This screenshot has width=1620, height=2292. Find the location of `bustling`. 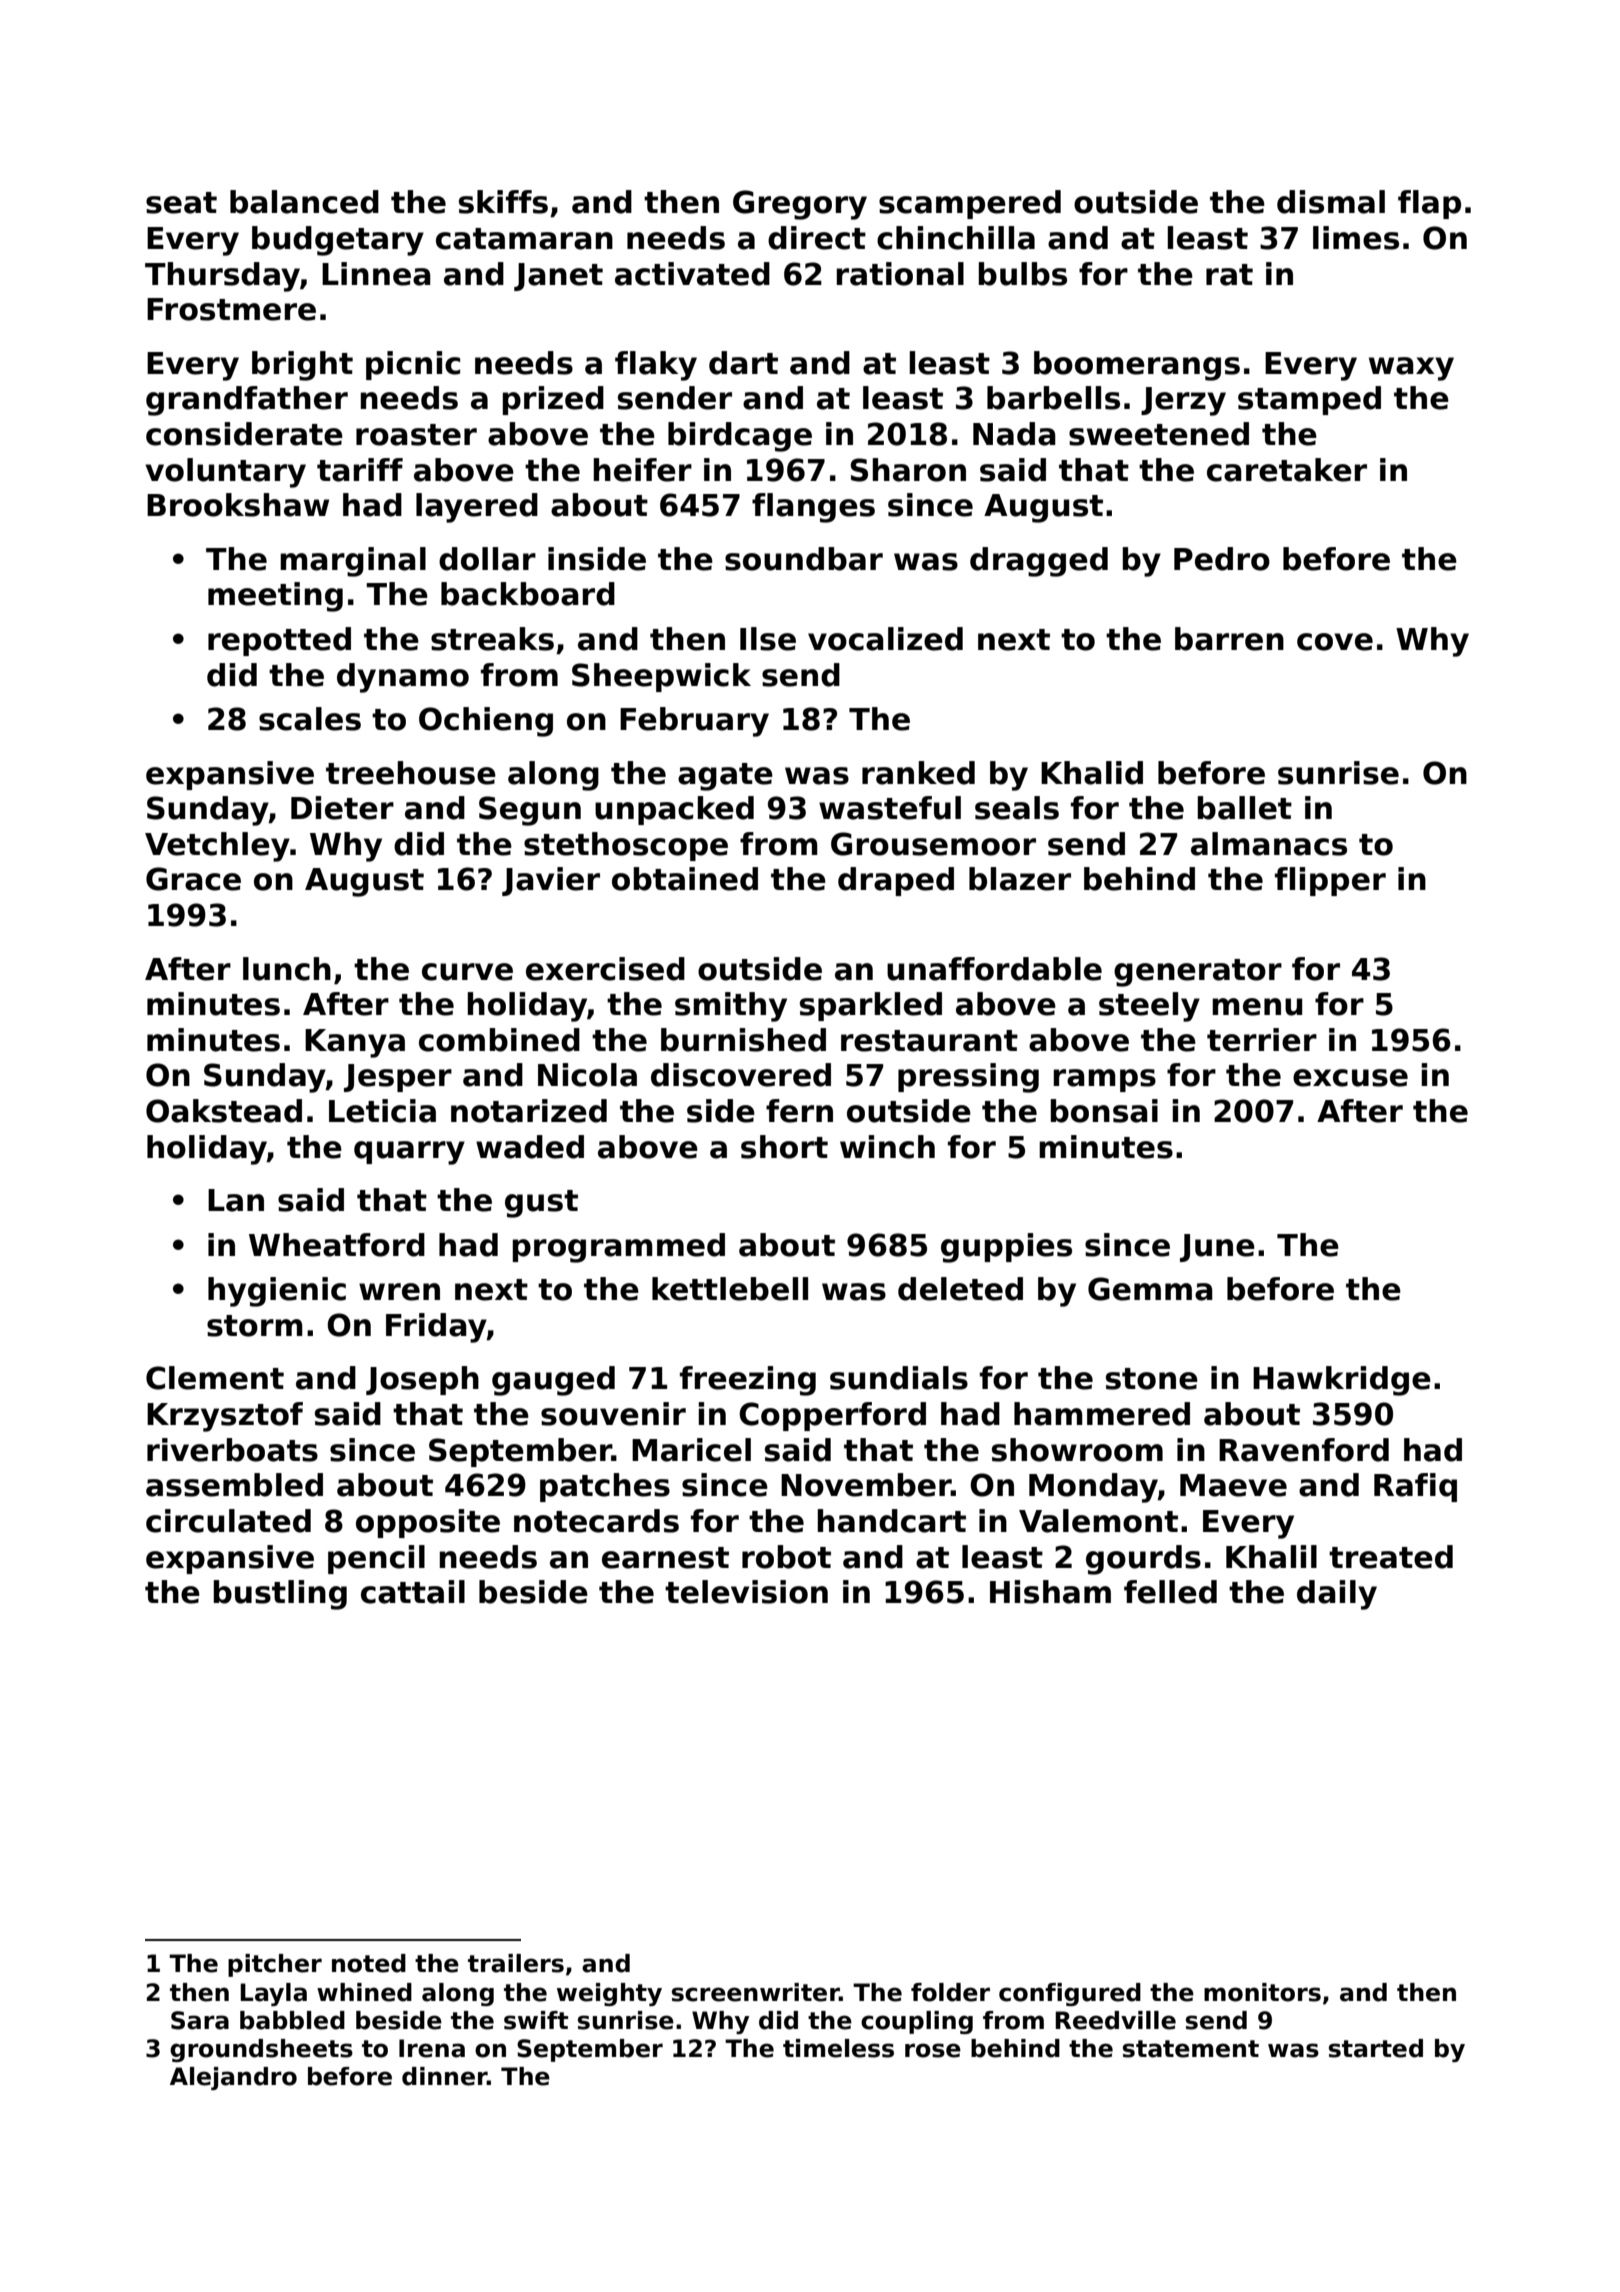

bustling is located at coordinates (280, 1595).
